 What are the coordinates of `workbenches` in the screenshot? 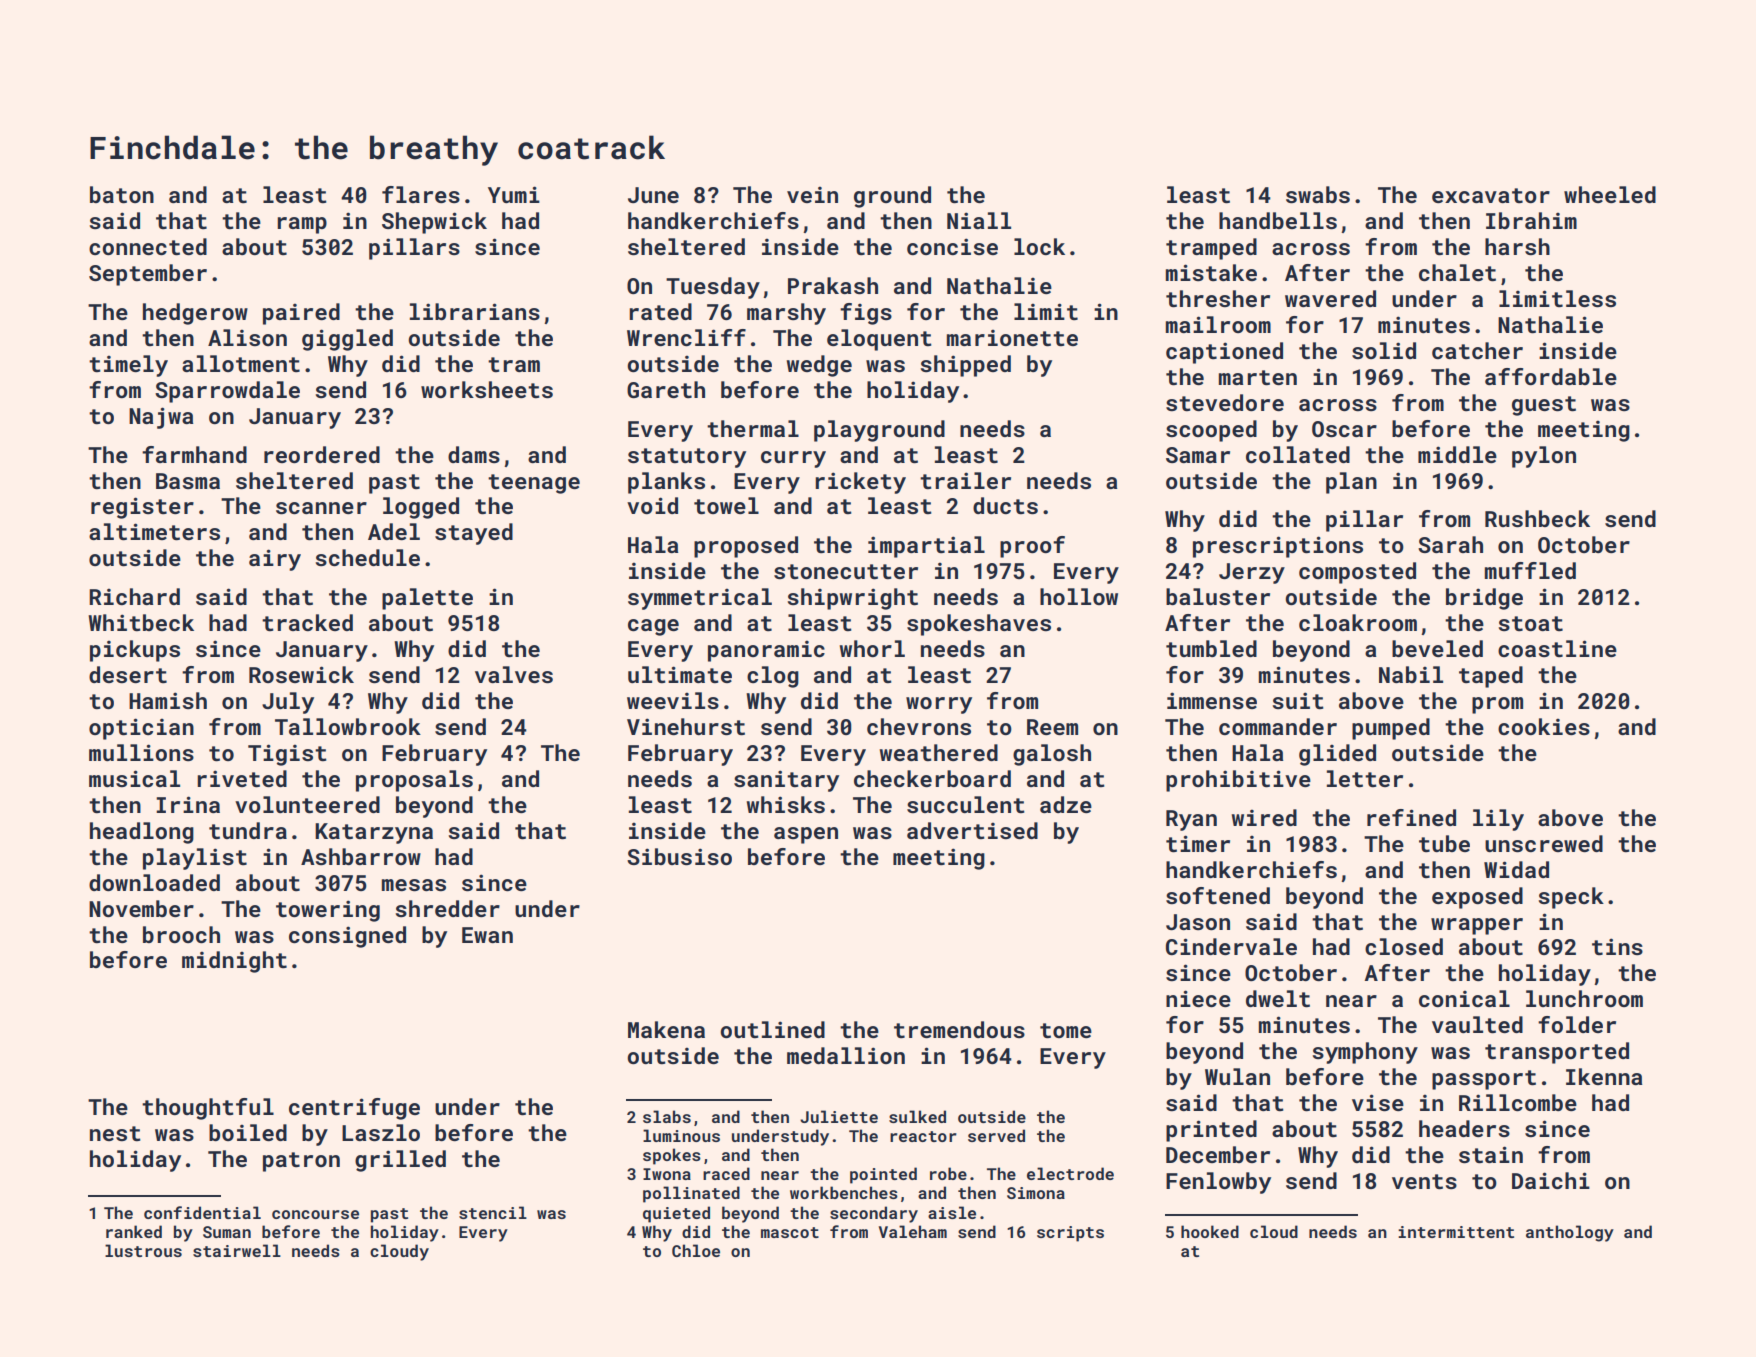 It's located at (844, 1192).
